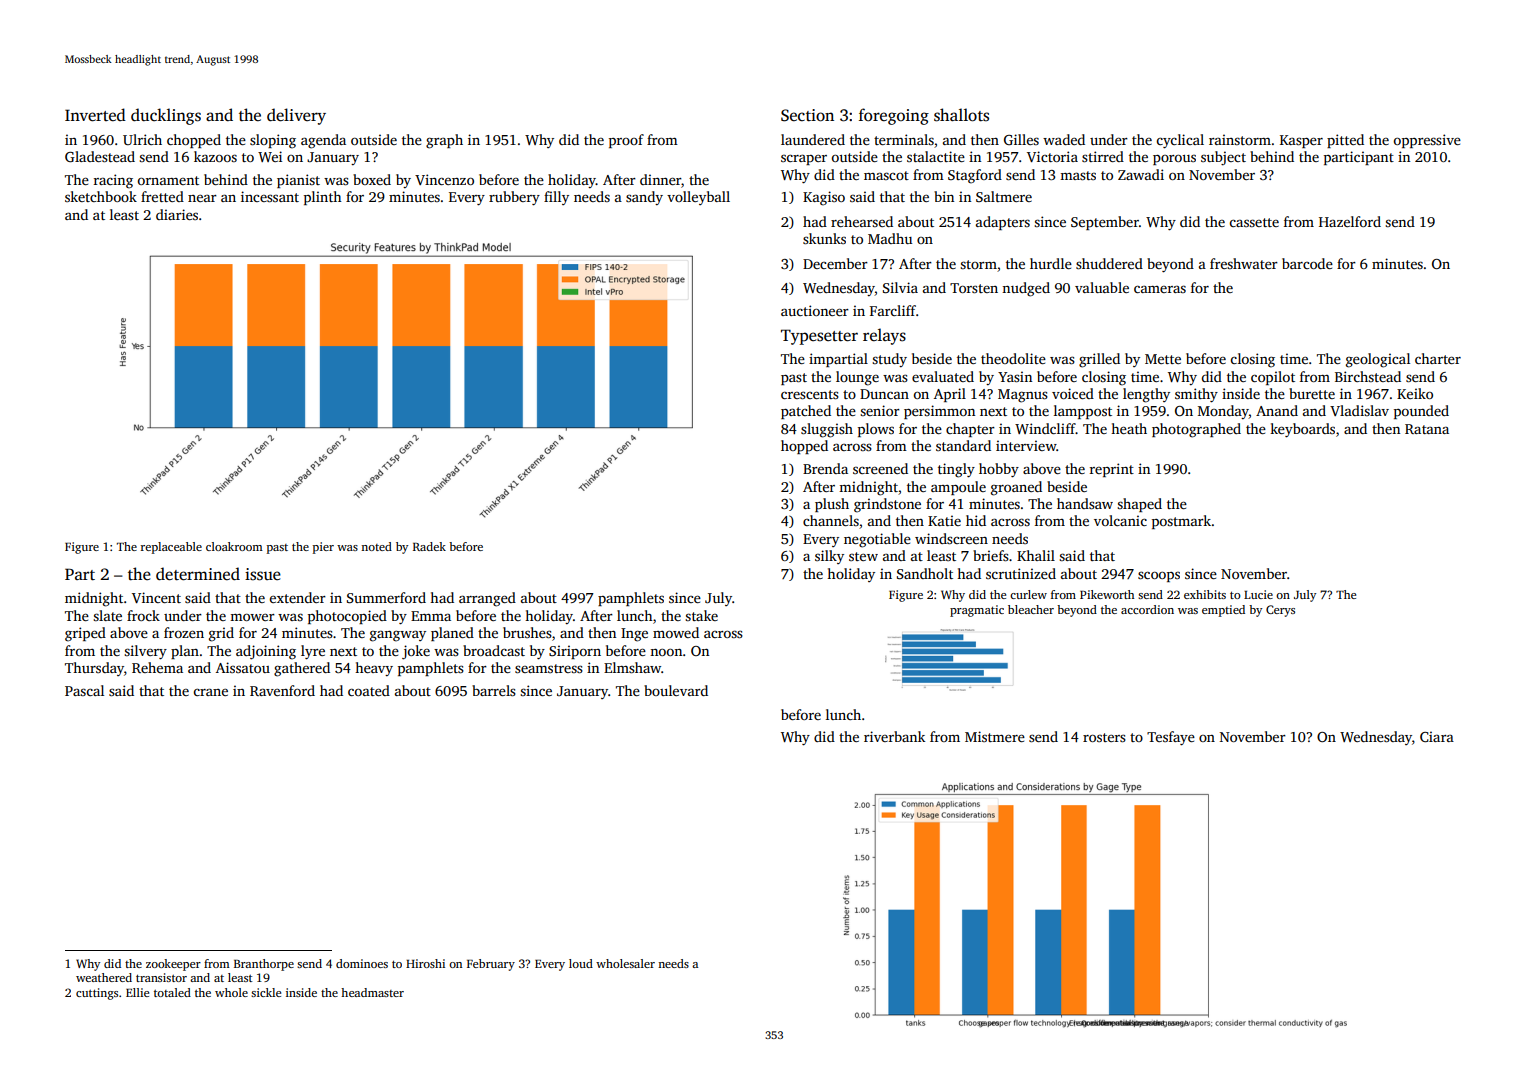  Describe the element at coordinates (429, 546) in the image. I see `Radek` at that location.
